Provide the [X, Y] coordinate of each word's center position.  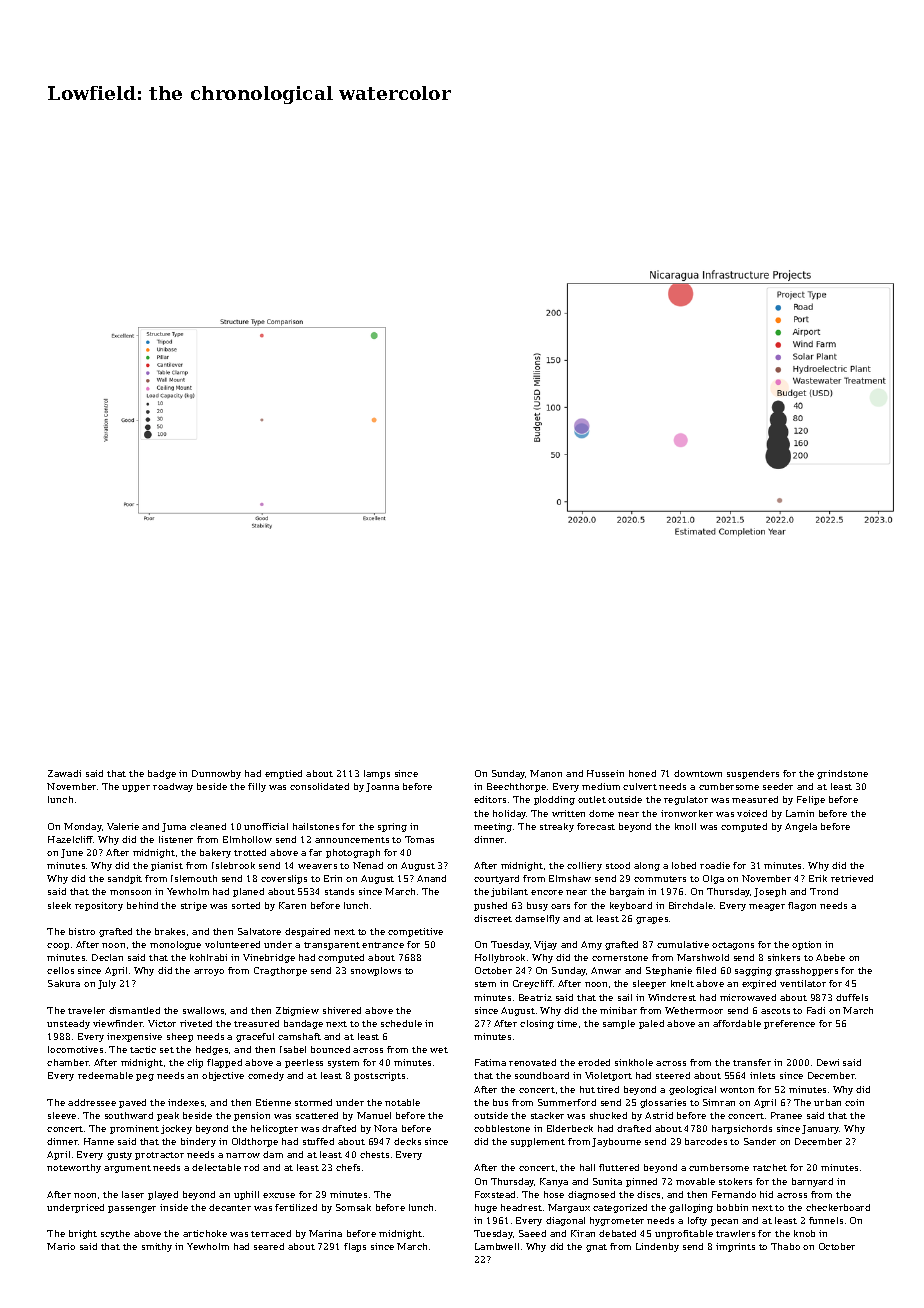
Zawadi [64, 773]
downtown [698, 773]
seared [269, 1246]
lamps [377, 774]
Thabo [785, 1246]
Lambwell [497, 1246]
